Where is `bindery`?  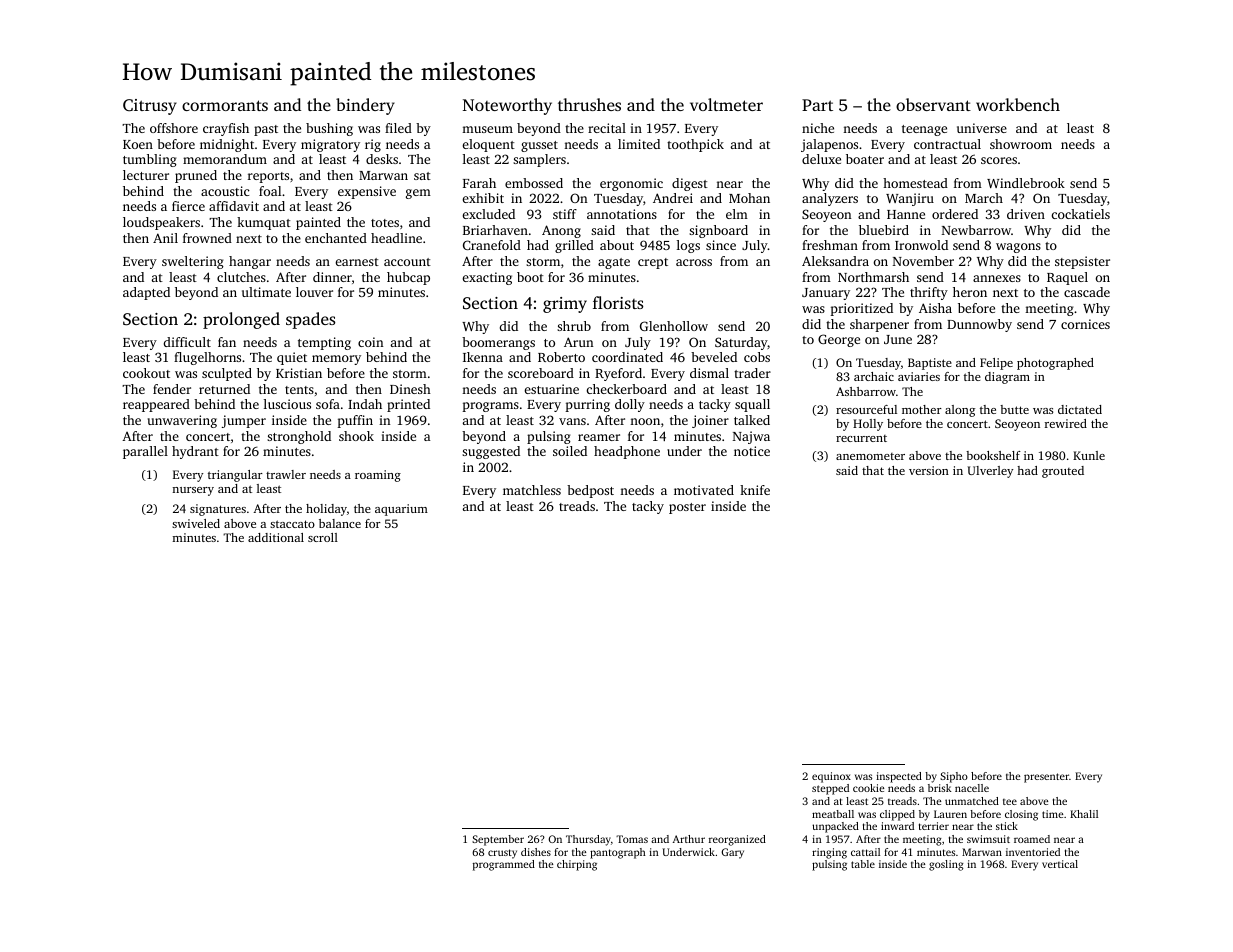
bindery is located at coordinates (365, 106).
